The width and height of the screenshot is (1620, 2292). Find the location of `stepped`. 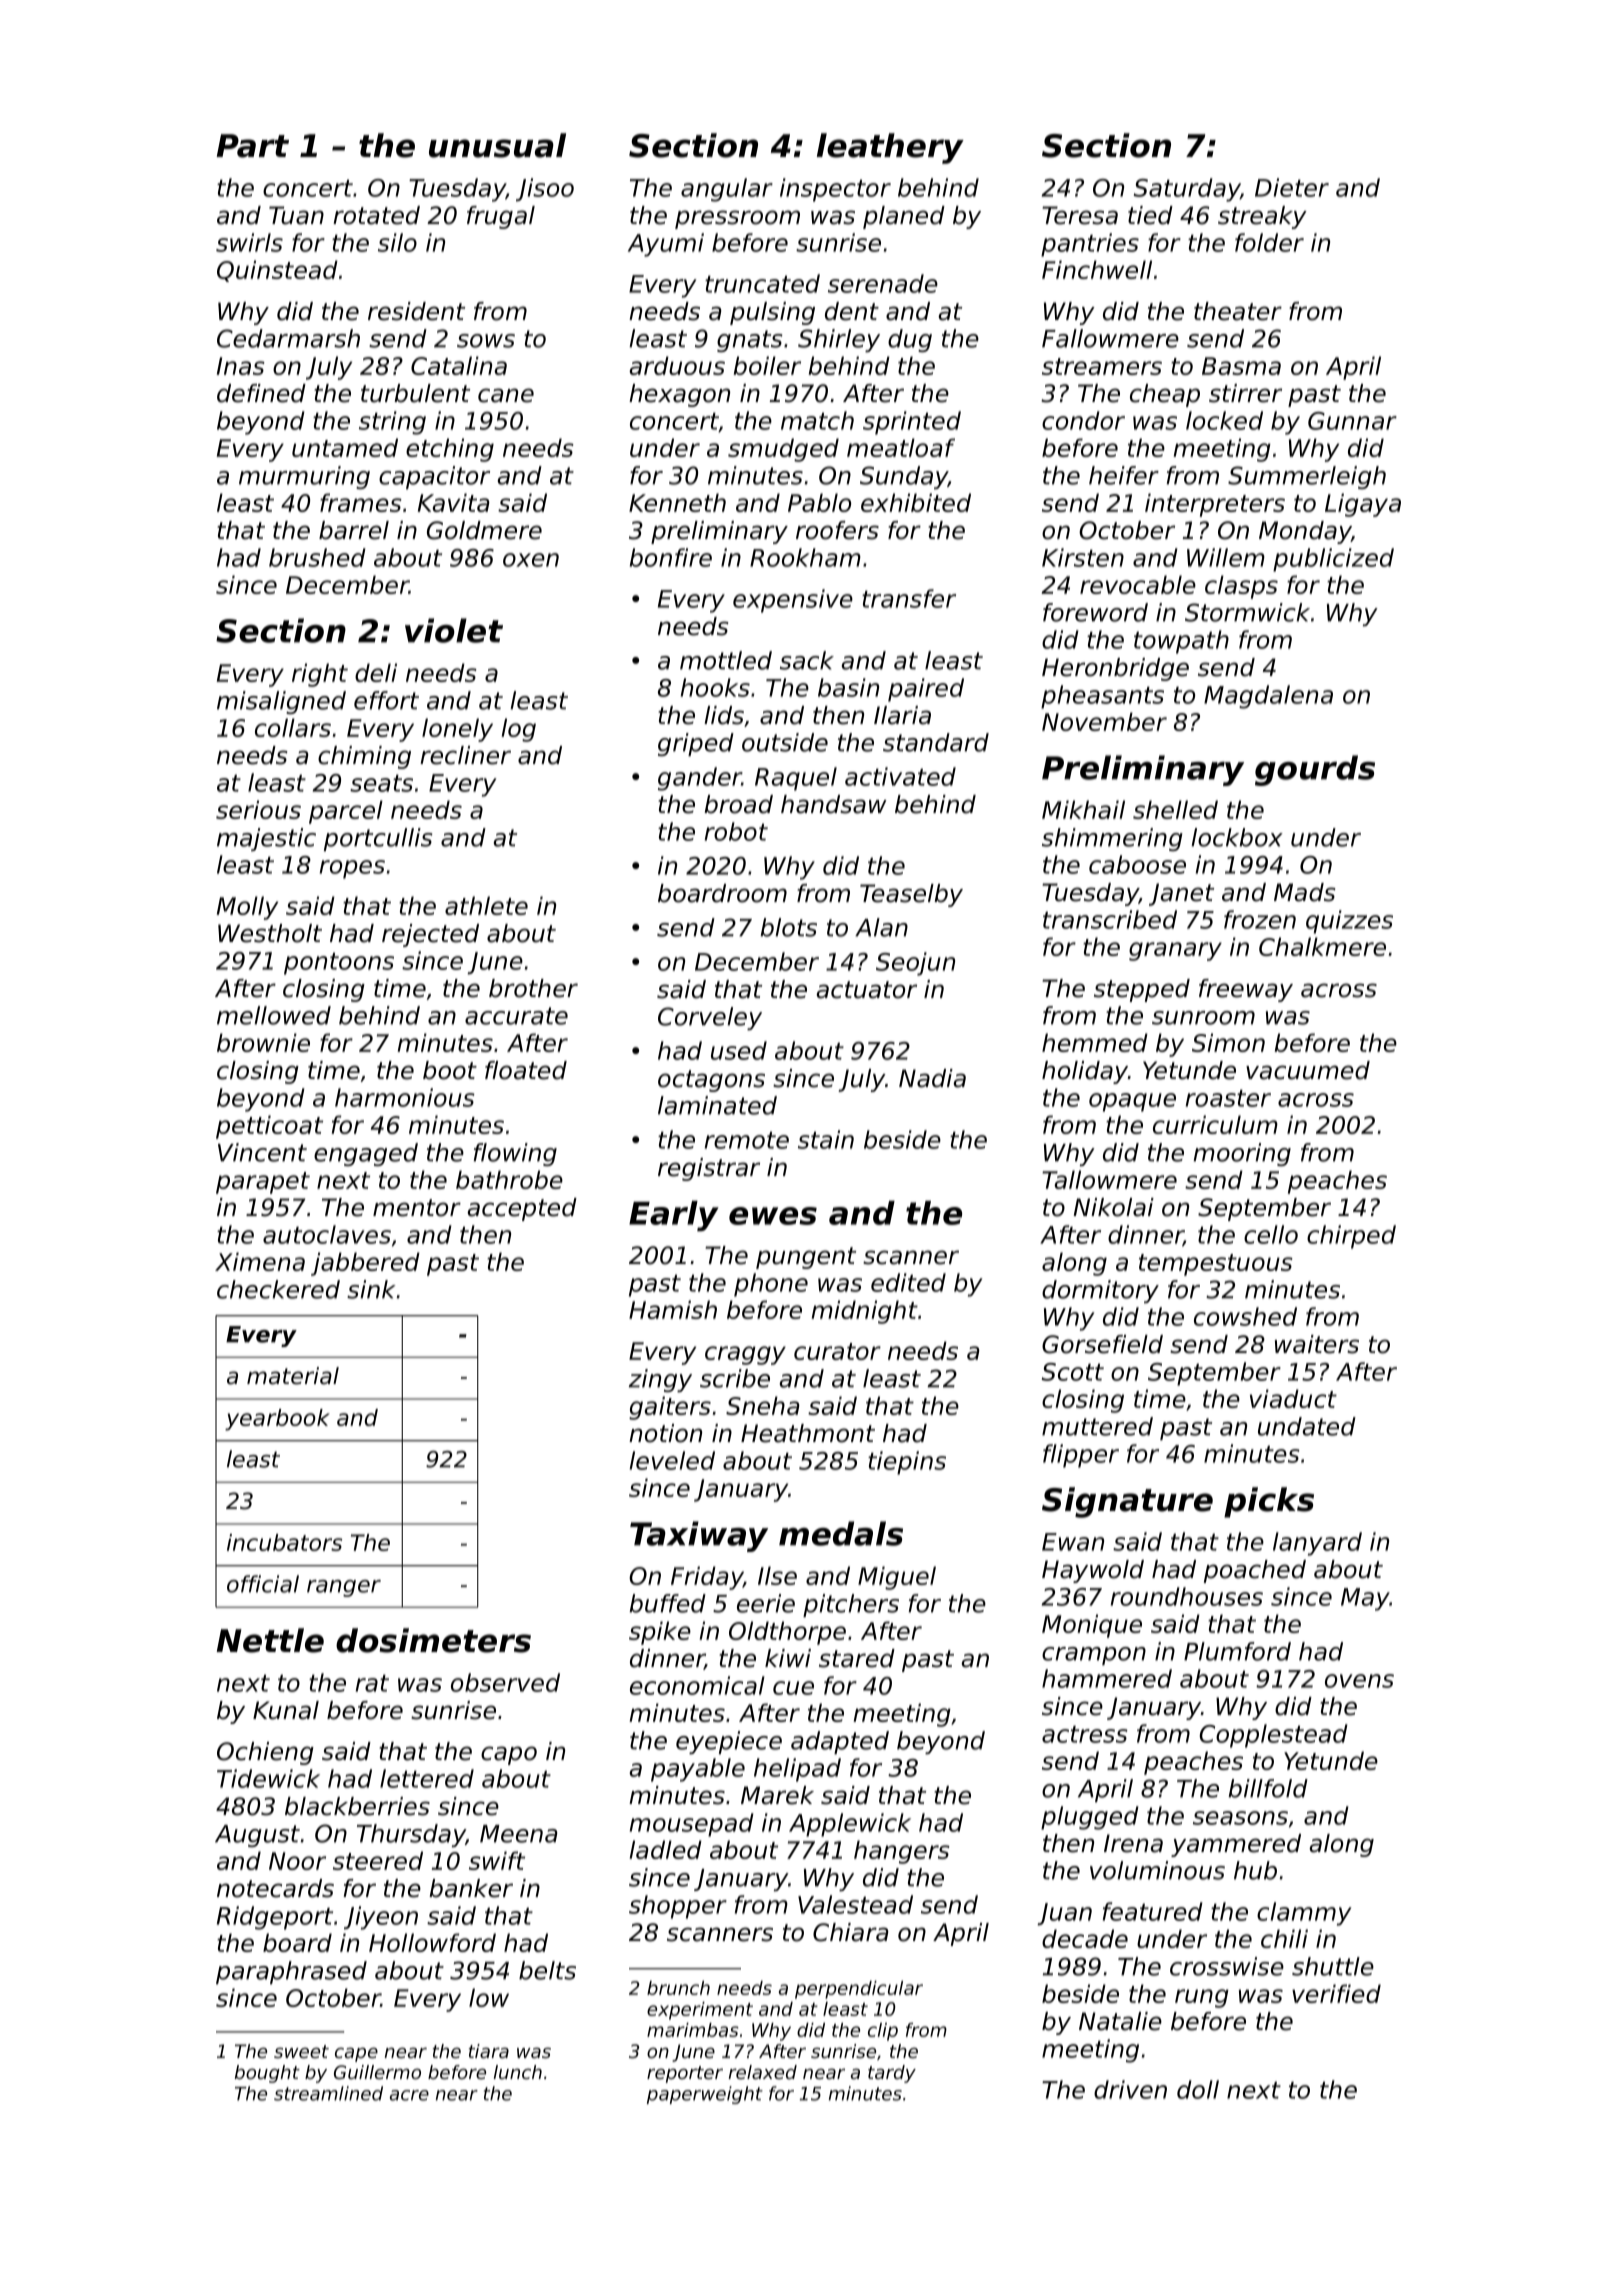

stepped is located at coordinates (1142, 990).
